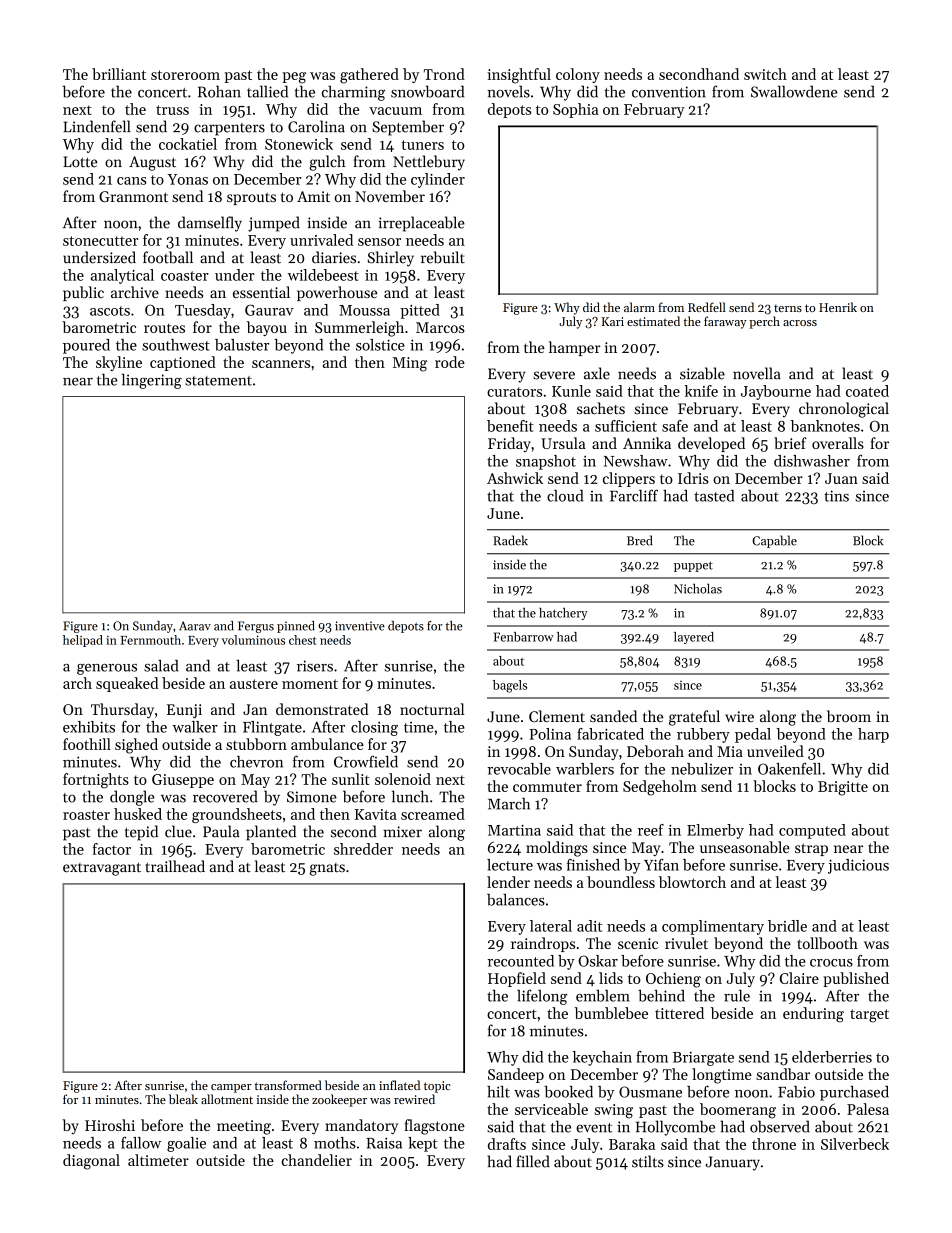 The image size is (952, 1233). I want to click on target, so click(869, 1016).
